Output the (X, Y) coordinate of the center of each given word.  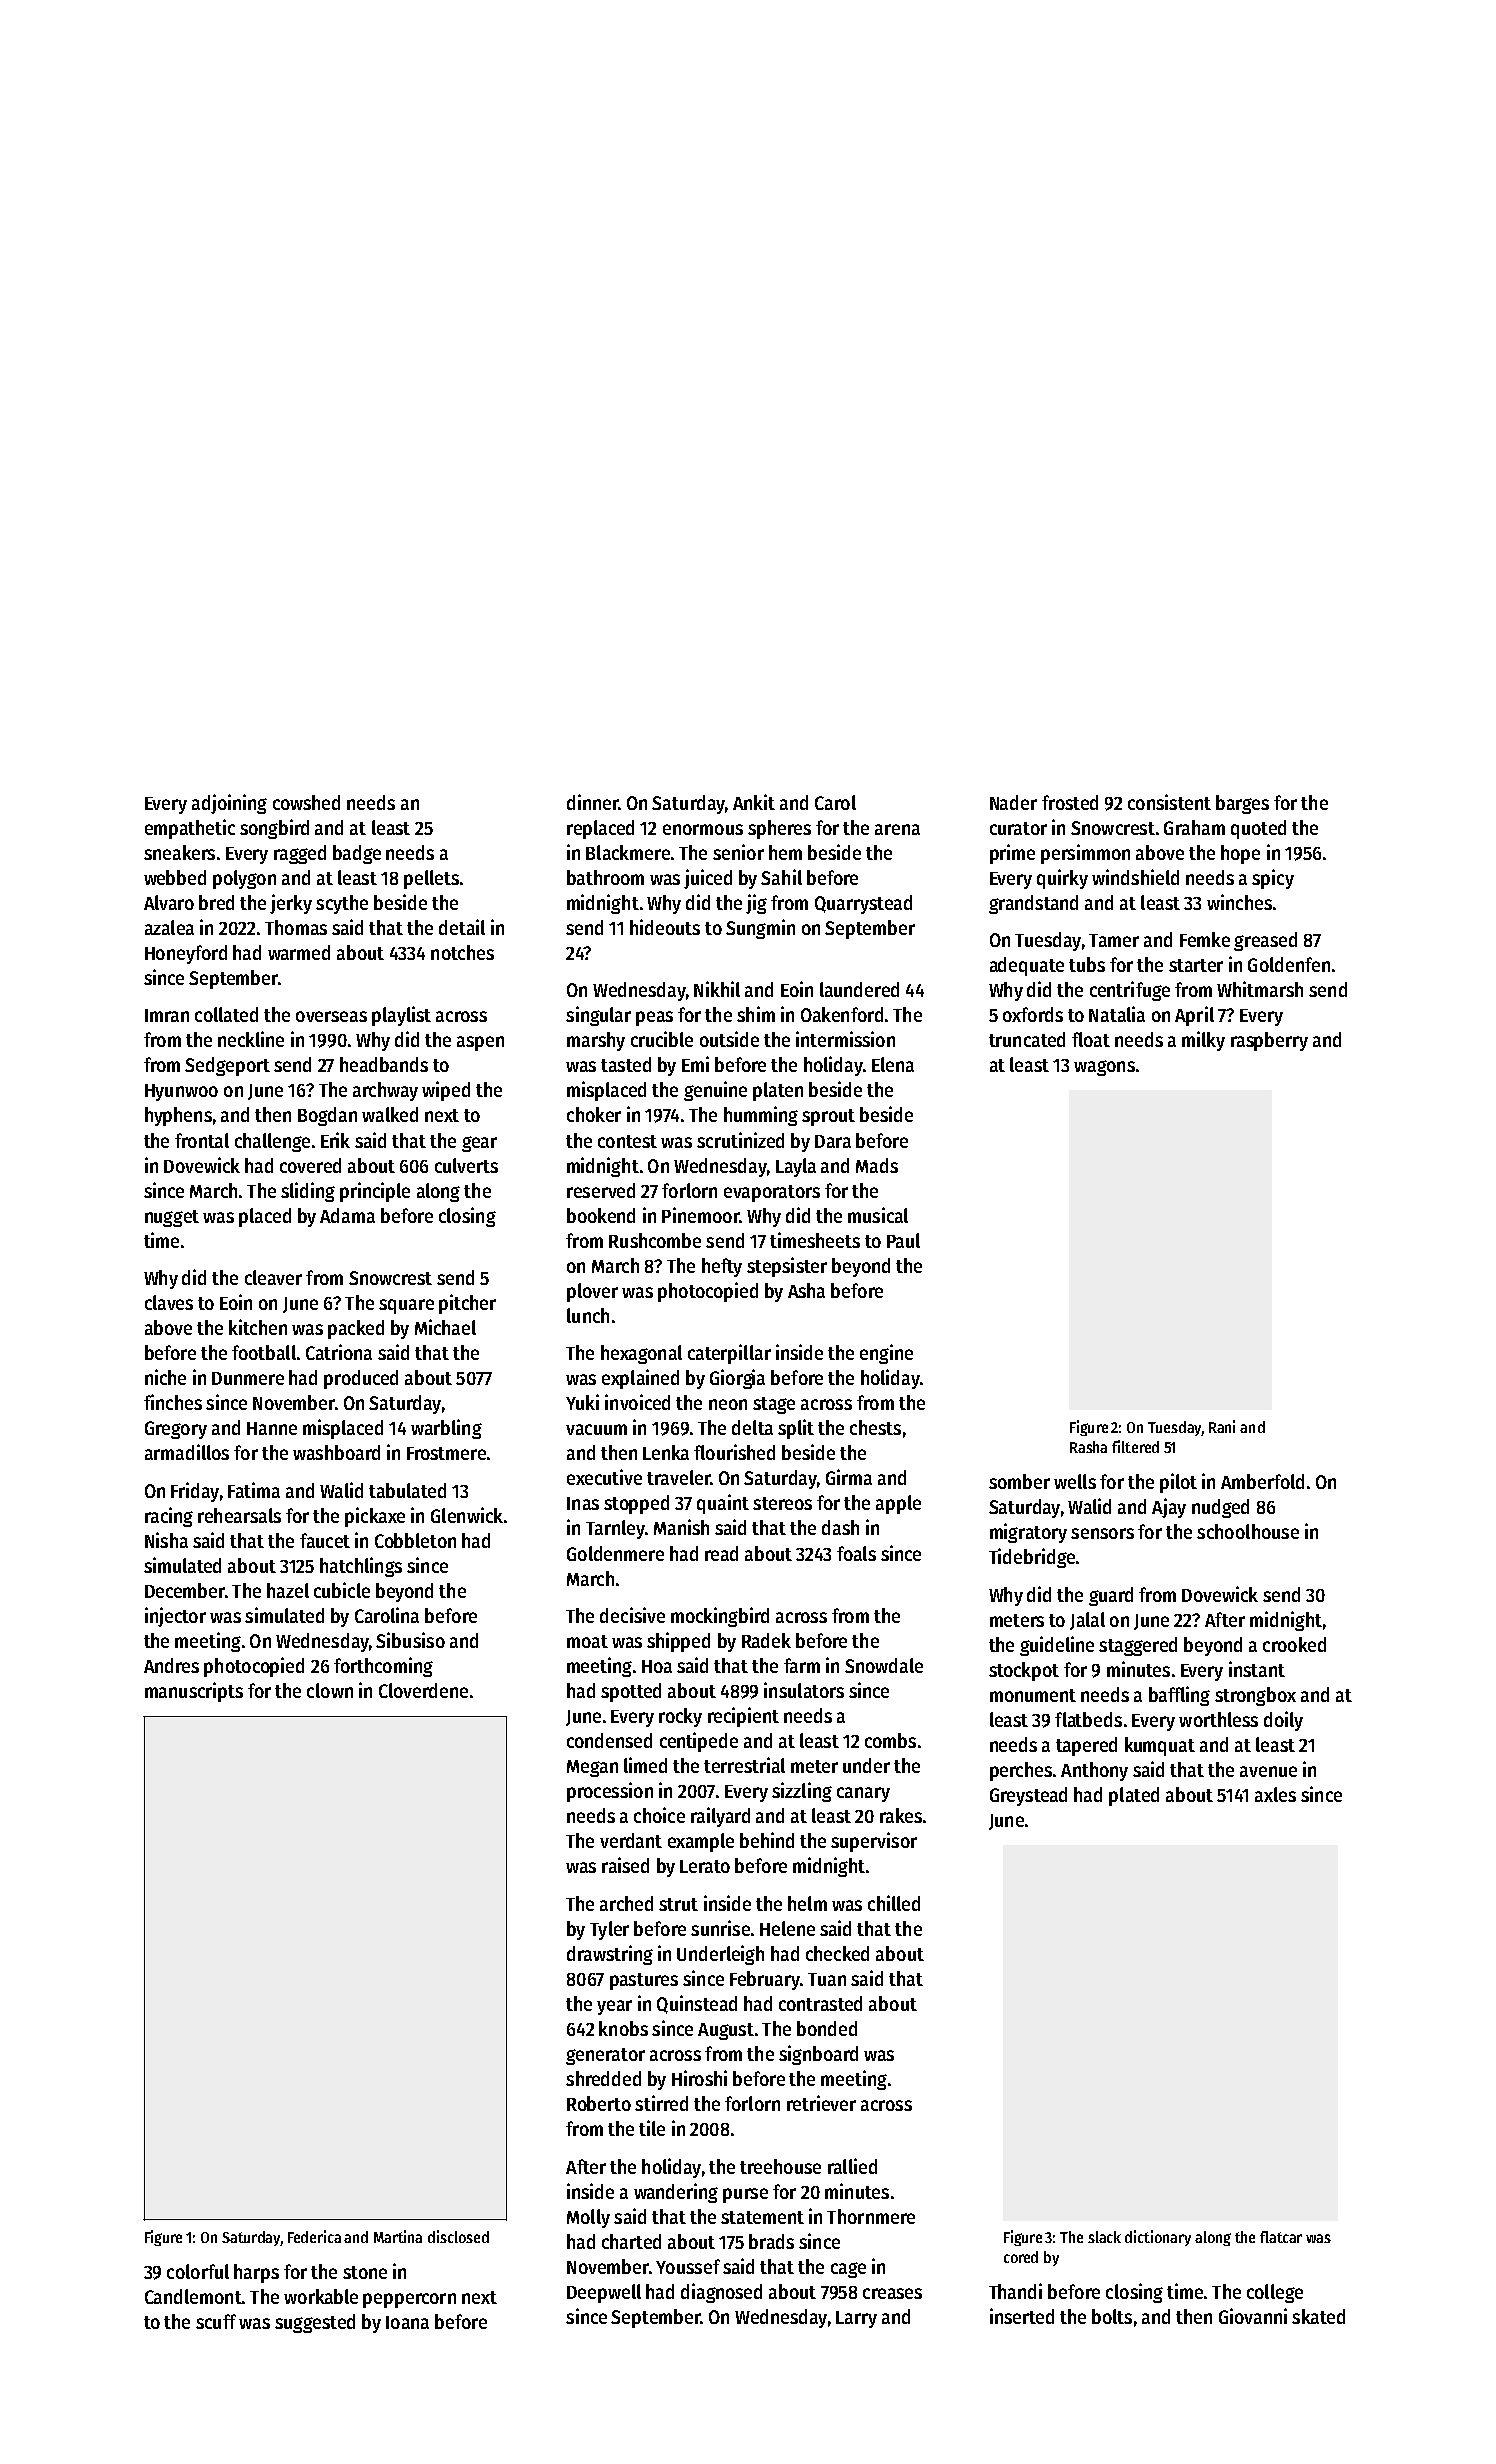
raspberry (1269, 1041)
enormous (703, 829)
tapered (1086, 1746)
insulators (804, 1690)
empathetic (190, 829)
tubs (1087, 964)
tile (652, 2128)
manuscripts (194, 1692)
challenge (272, 1142)
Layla (796, 1167)
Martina (398, 2236)
